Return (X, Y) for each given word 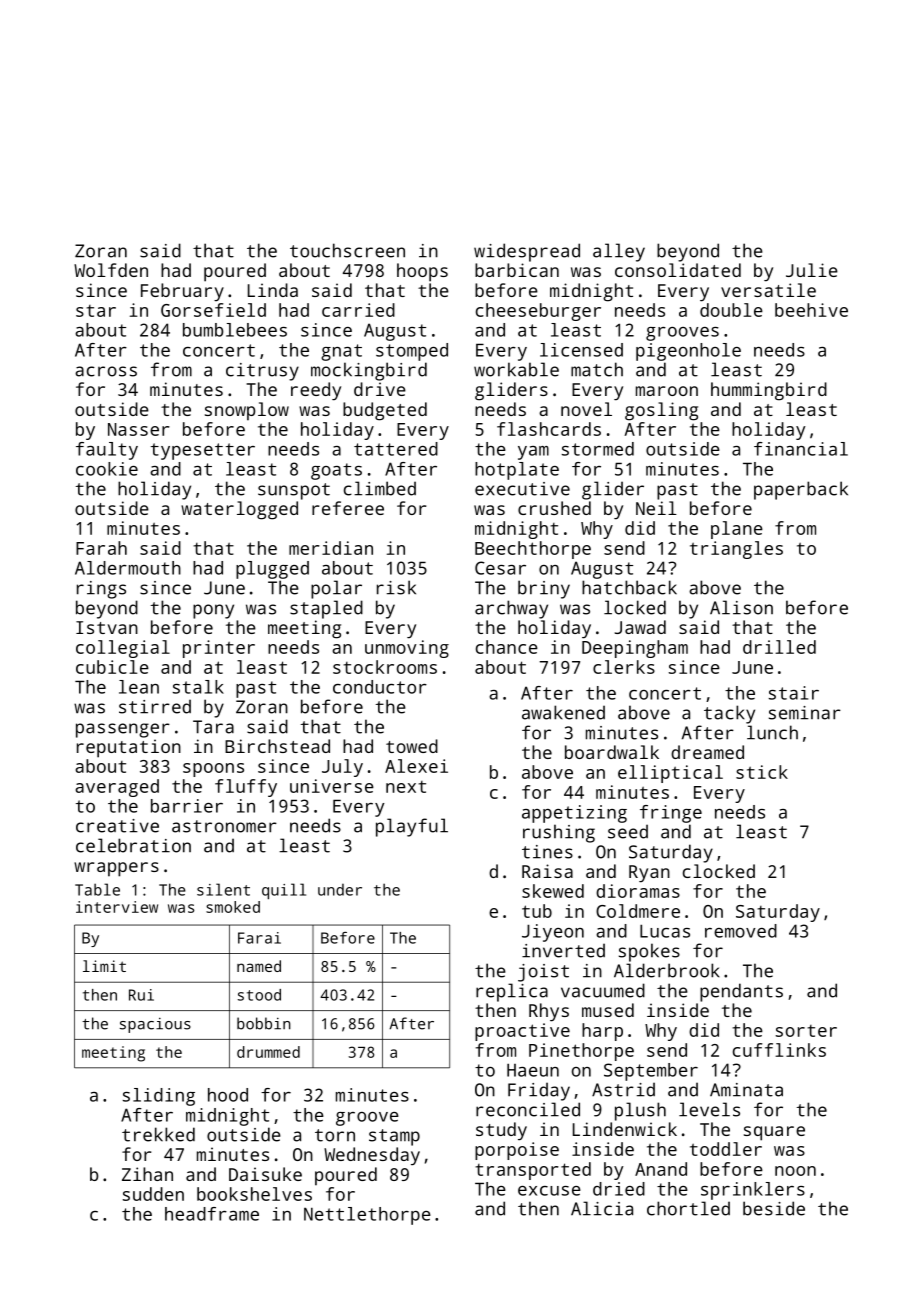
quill (284, 891)
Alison (741, 607)
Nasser (139, 429)
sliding (159, 1097)
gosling (661, 411)
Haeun (533, 1070)
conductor (380, 687)
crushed (554, 508)
